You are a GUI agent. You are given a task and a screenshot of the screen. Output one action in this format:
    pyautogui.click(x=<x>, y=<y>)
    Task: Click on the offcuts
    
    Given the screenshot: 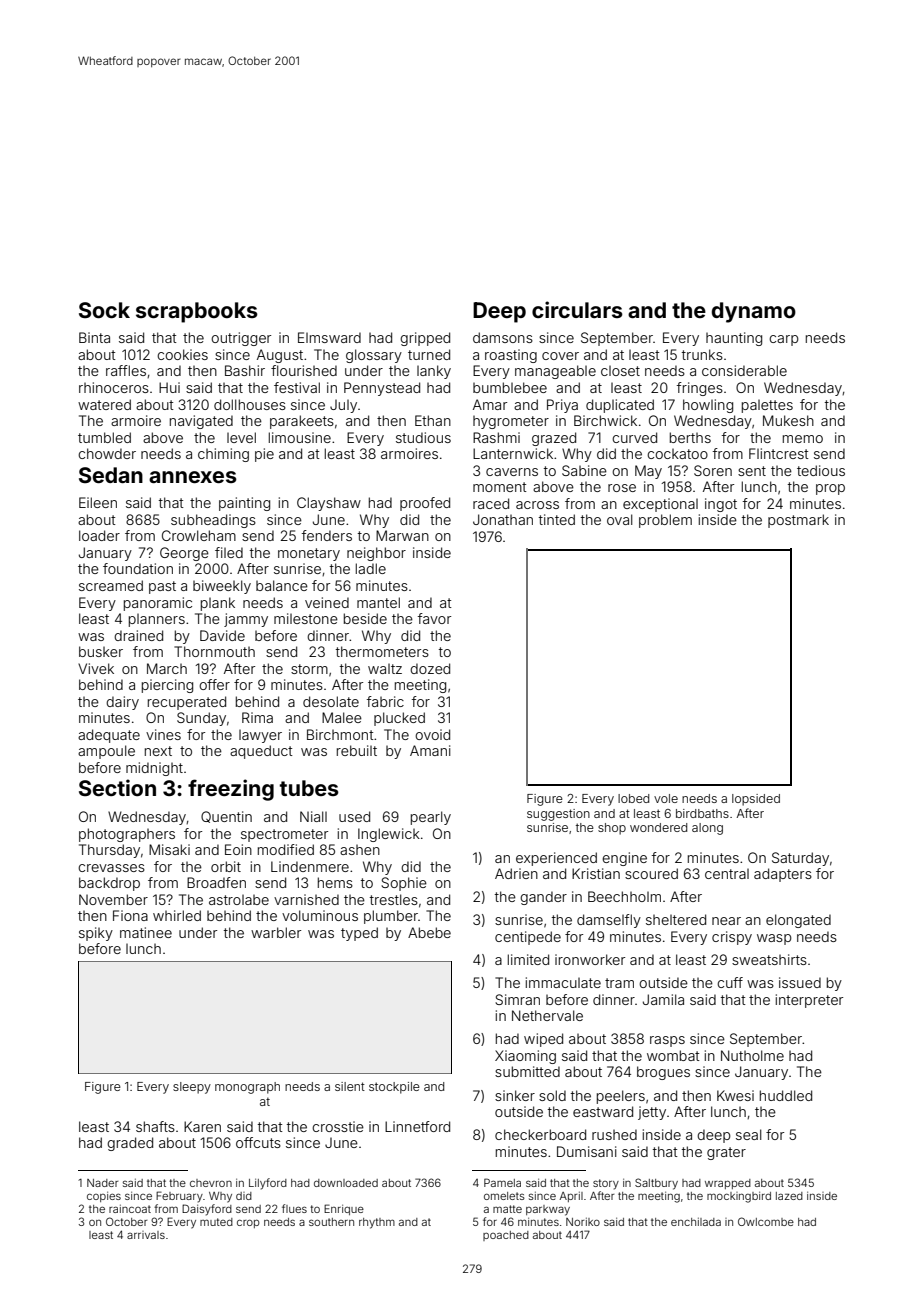 What is the action you would take?
    pyautogui.click(x=258, y=1142)
